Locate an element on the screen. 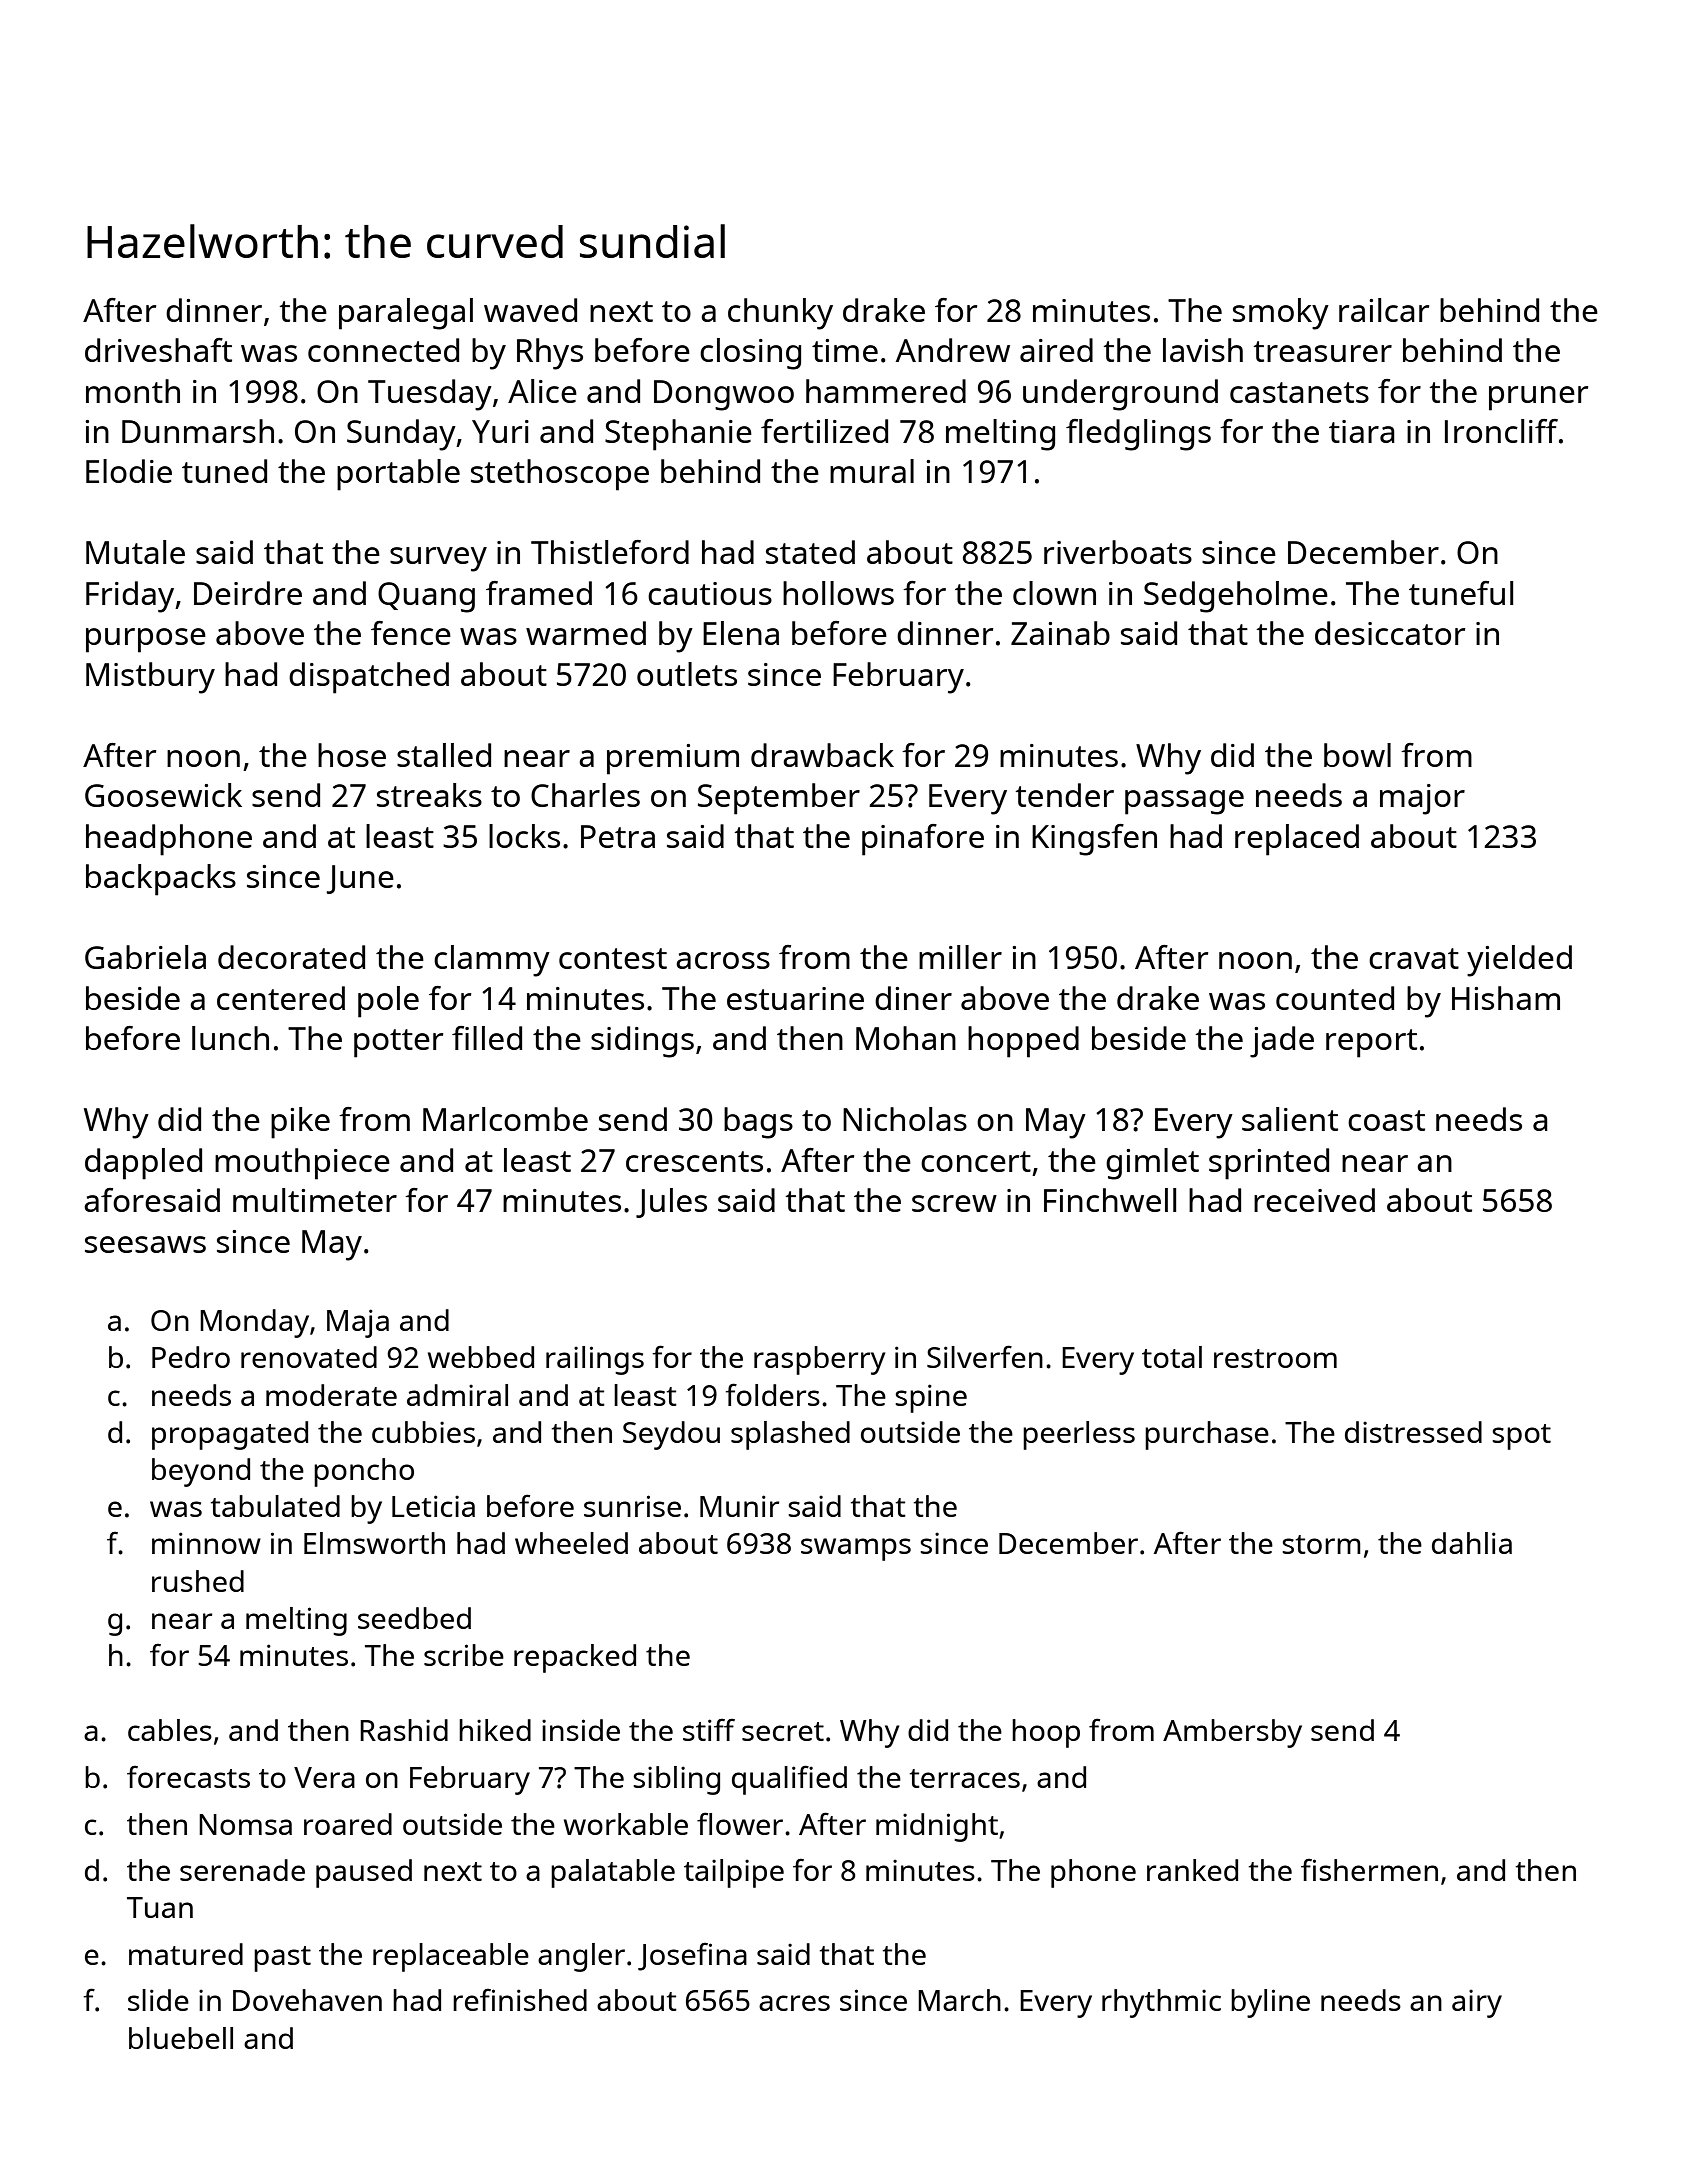  dahlia is located at coordinates (1472, 1543).
